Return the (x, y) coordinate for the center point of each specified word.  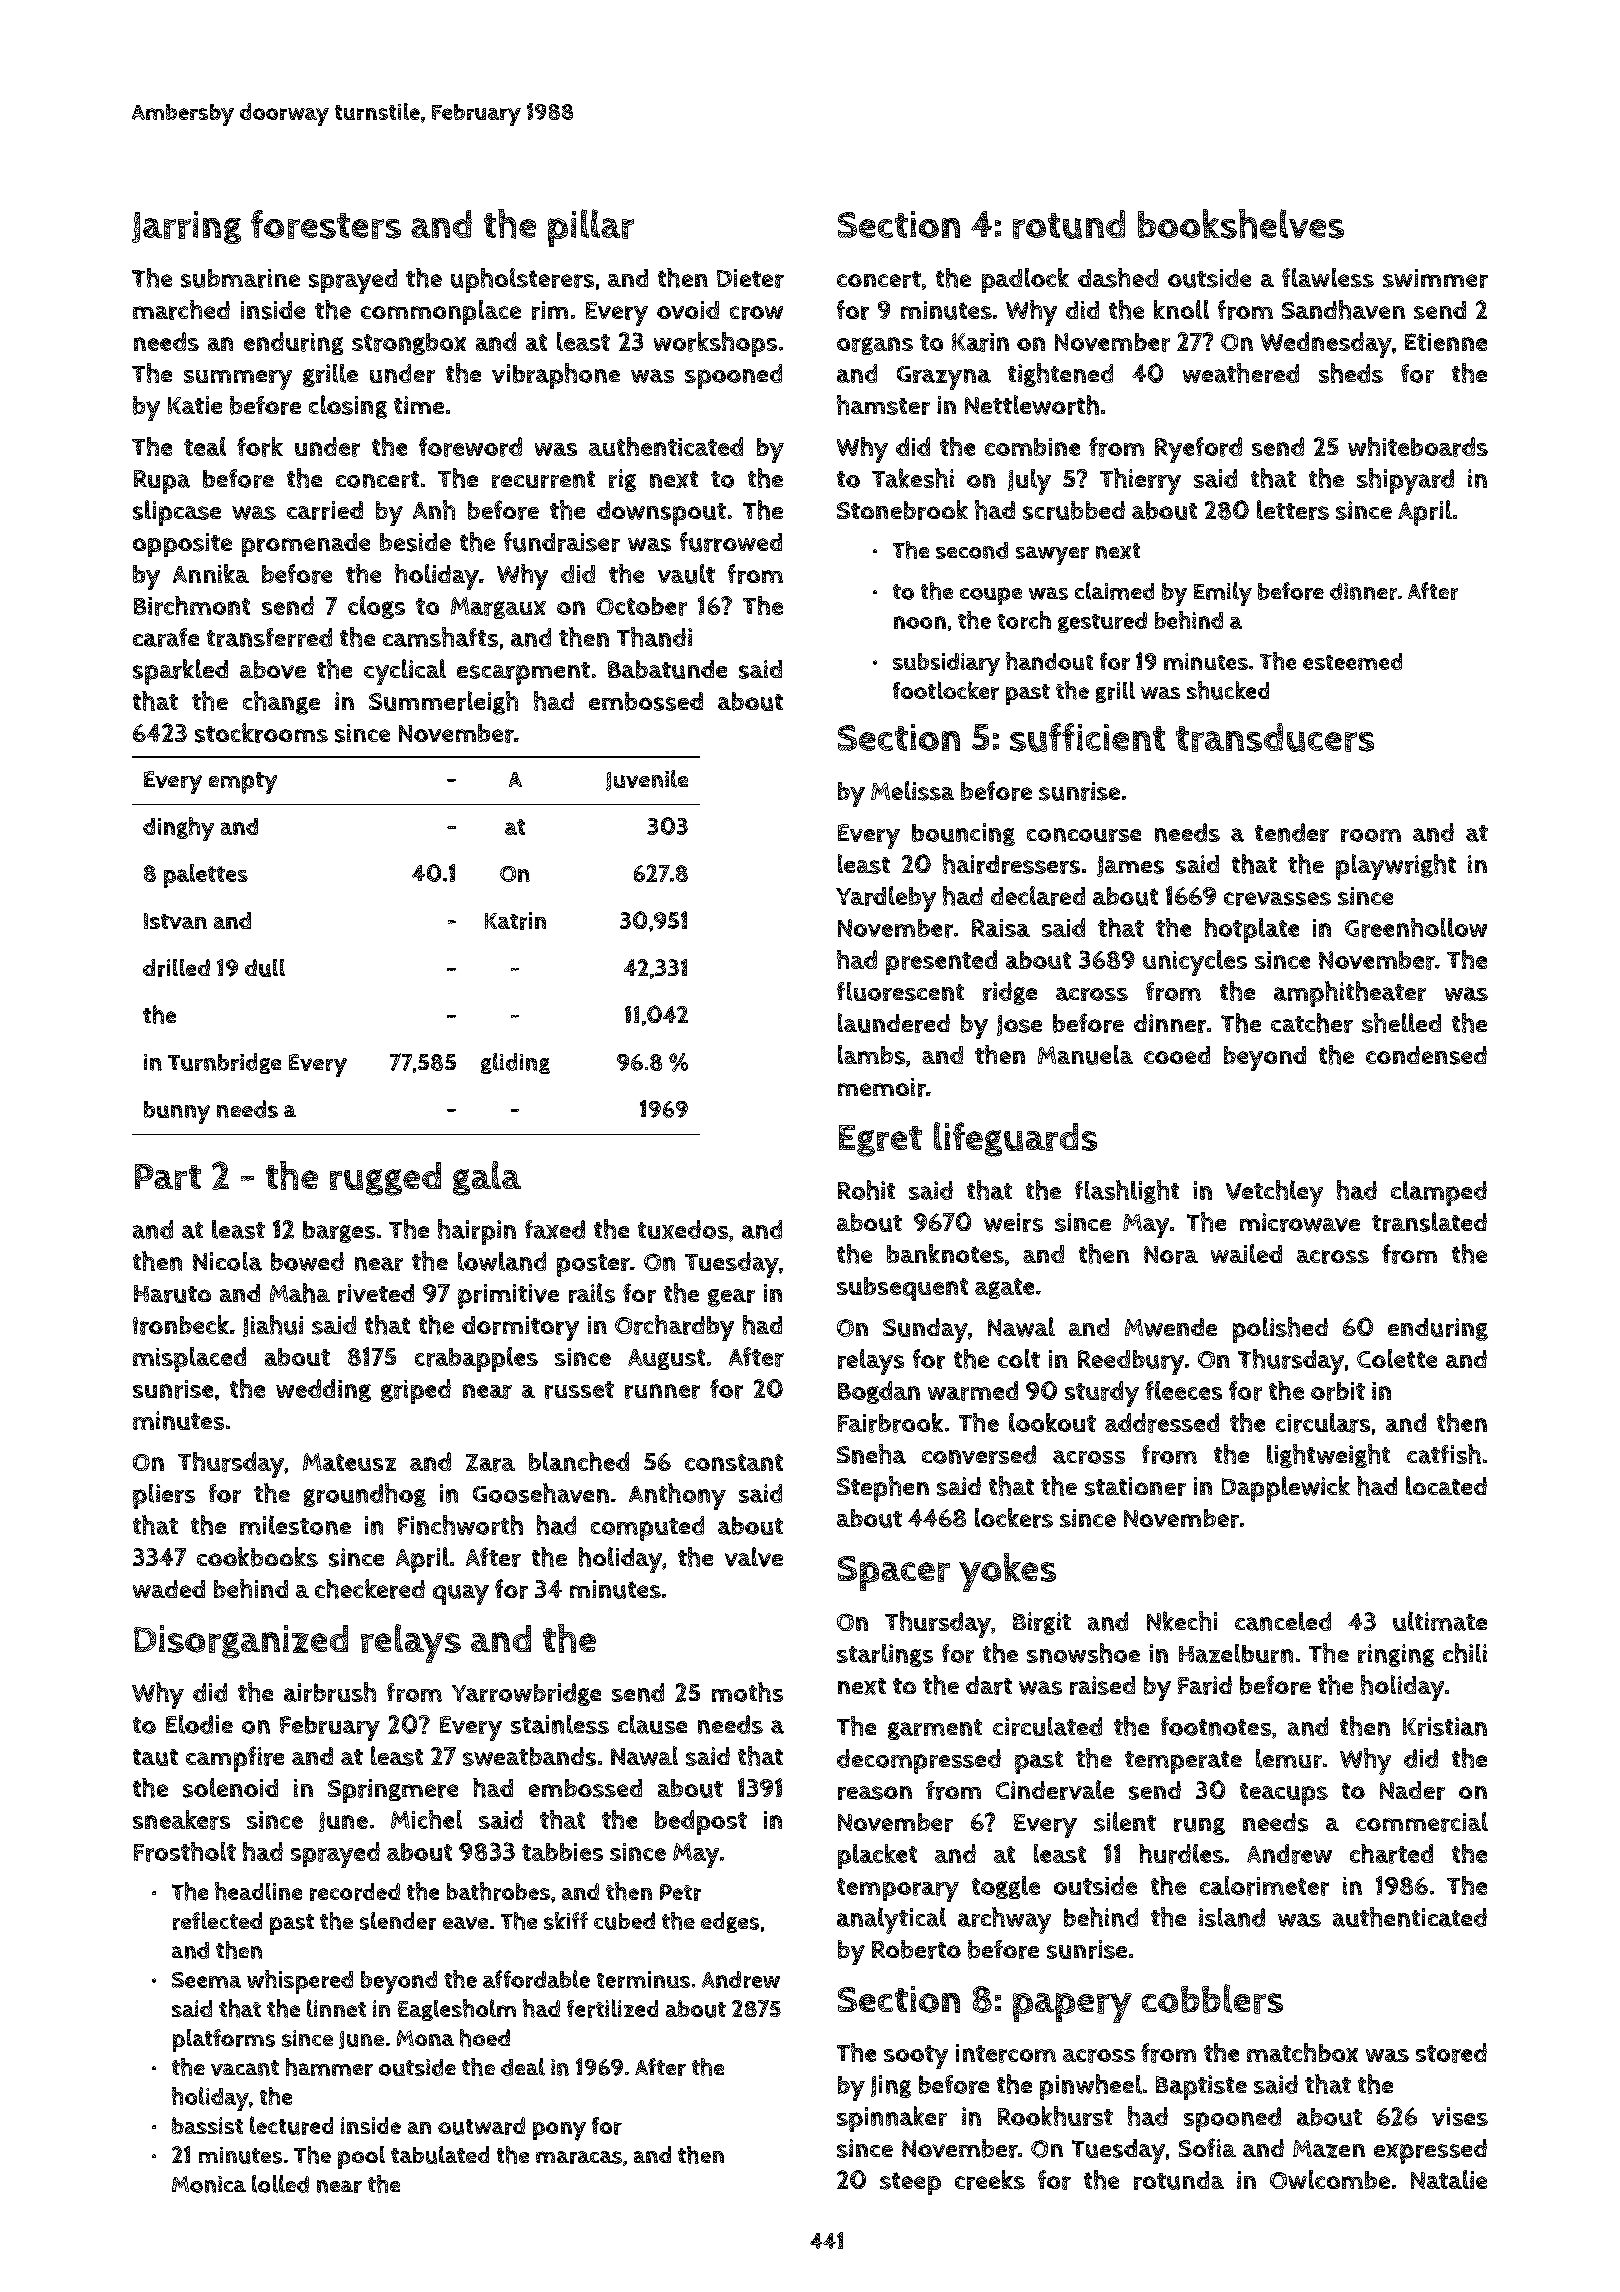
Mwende (1171, 1327)
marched (181, 310)
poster (593, 1265)
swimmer (1435, 278)
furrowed (731, 542)
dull (265, 968)
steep (910, 2183)
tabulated (440, 2155)
